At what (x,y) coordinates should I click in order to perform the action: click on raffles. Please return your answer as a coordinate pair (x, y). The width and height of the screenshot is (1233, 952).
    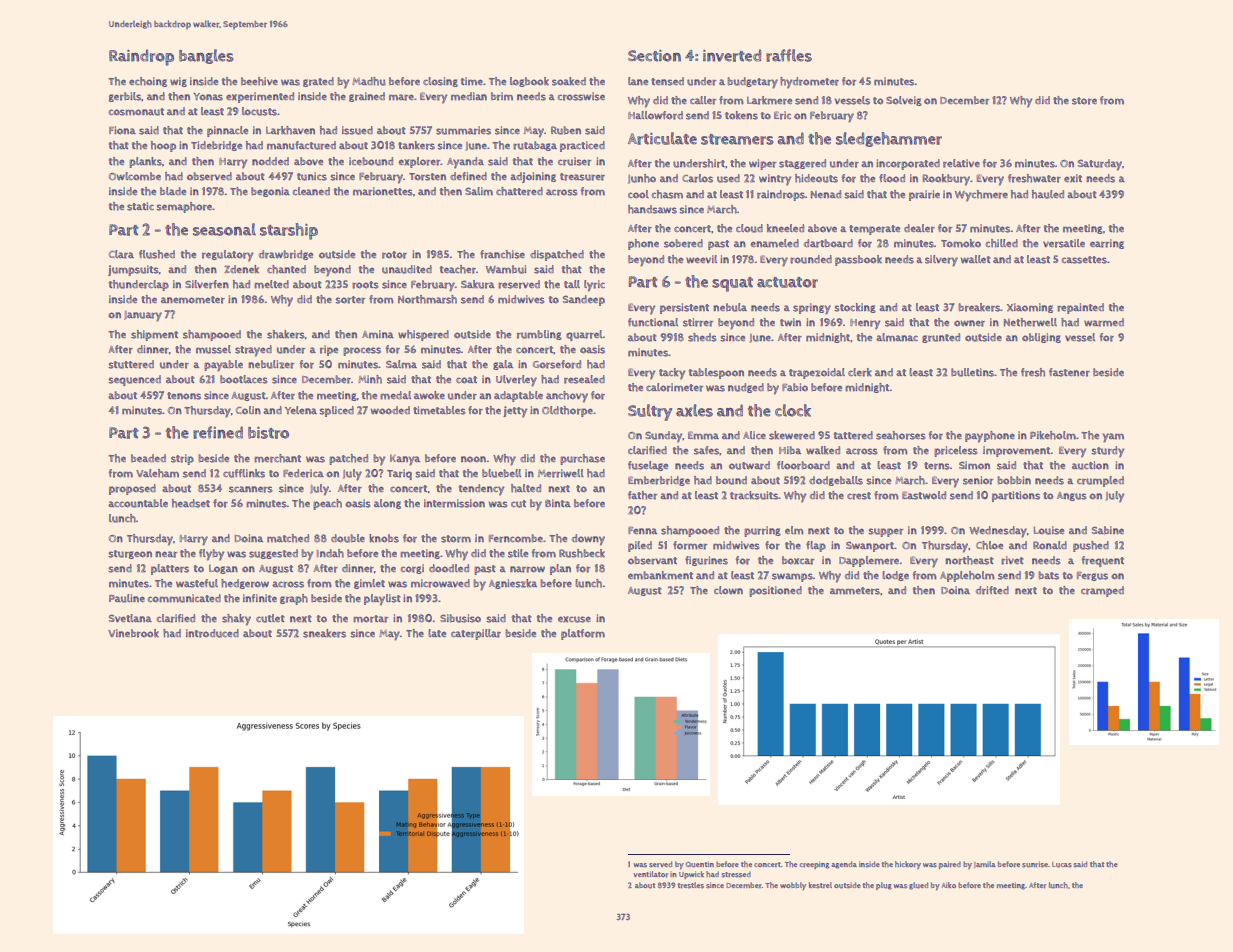
    Looking at the image, I should click on (789, 55).
